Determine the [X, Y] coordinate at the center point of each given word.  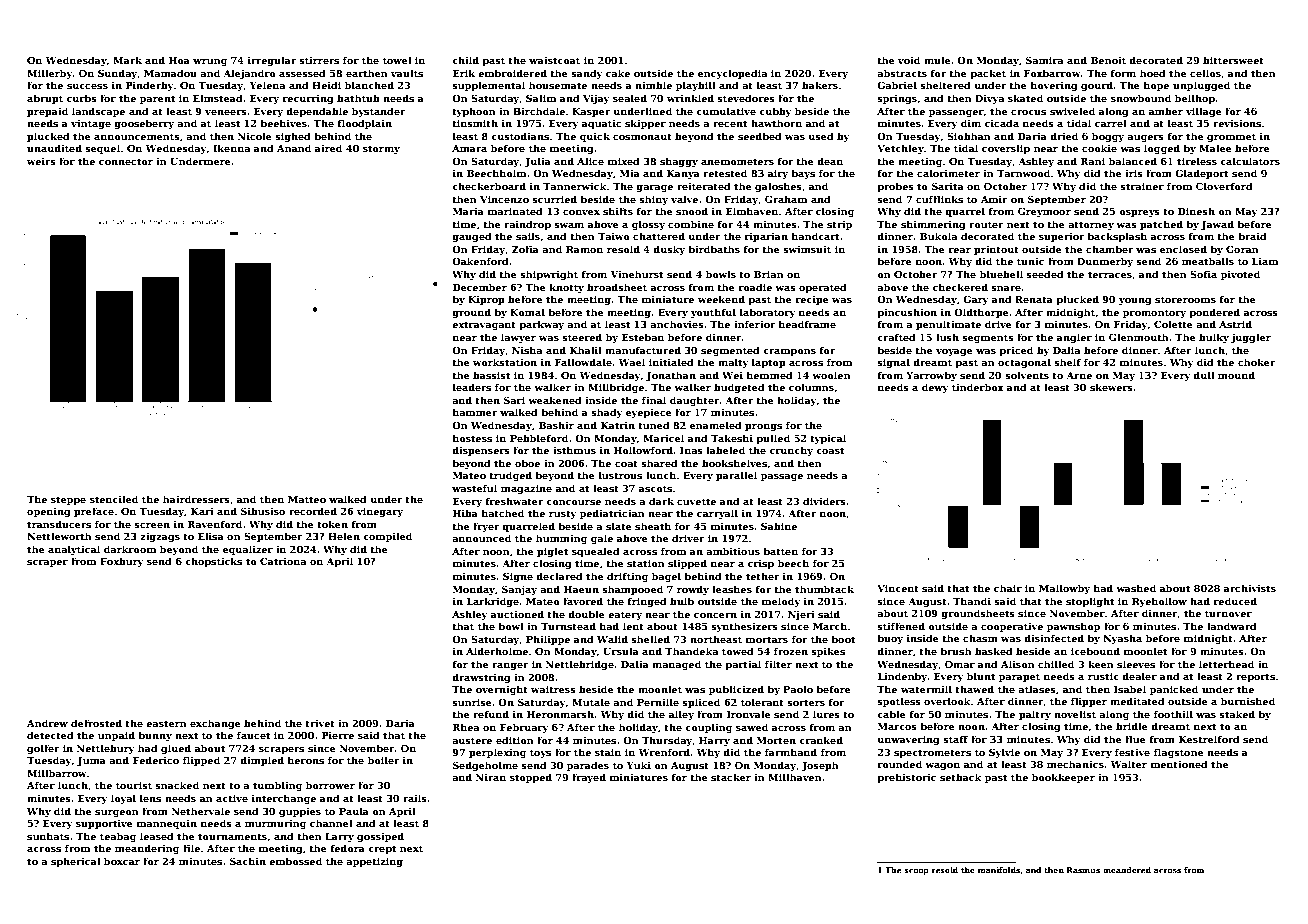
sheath [653, 526]
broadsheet [617, 287]
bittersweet [1233, 60]
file [191, 848]
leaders [472, 387]
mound [1236, 375]
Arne [1079, 375]
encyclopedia [732, 74]
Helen [344, 536]
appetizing [374, 862]
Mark [127, 60]
